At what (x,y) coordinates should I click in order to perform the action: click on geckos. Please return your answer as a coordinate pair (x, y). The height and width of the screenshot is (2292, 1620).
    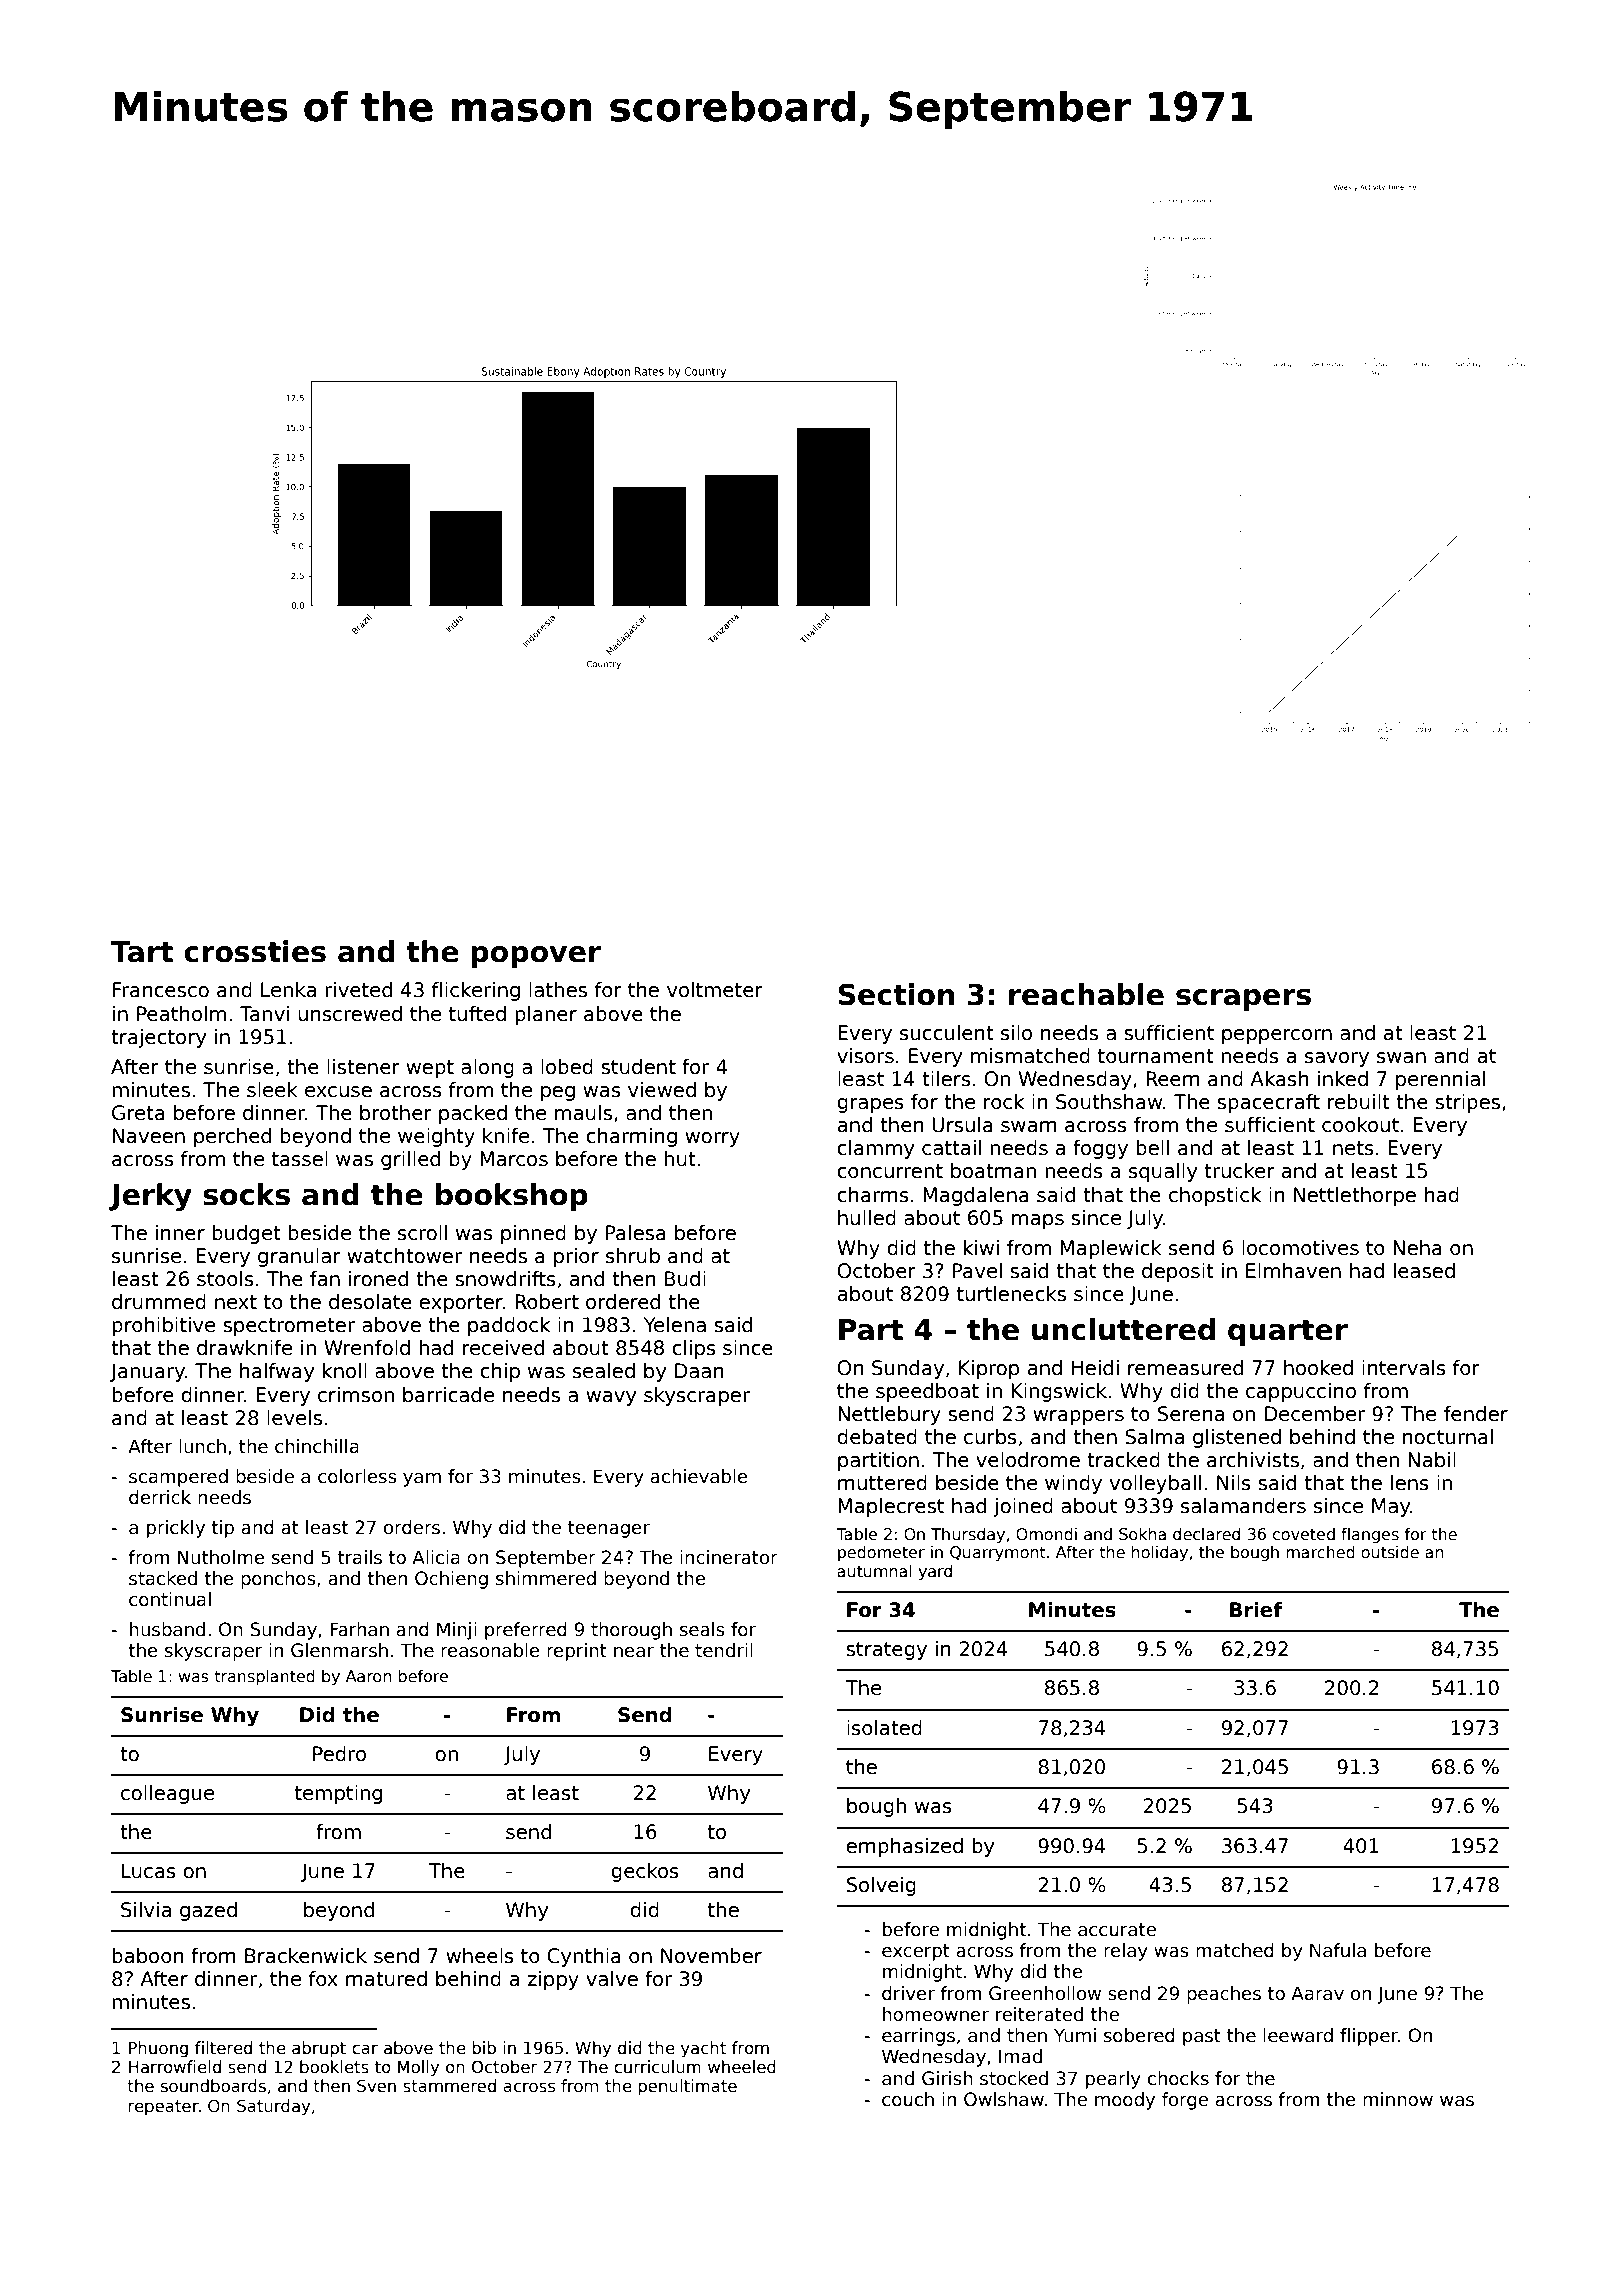
    Looking at the image, I should click on (645, 1872).
